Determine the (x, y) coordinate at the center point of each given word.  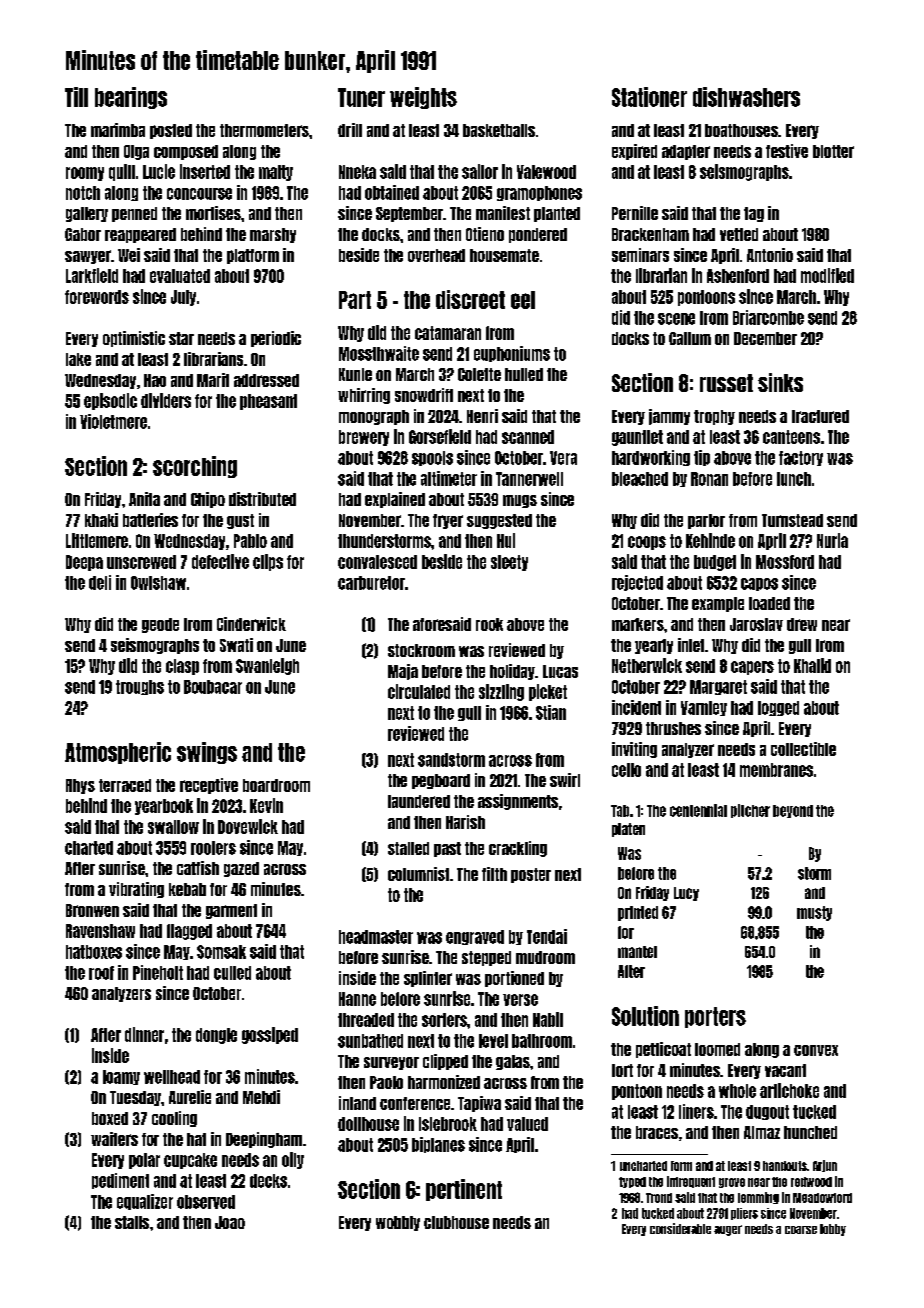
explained (395, 500)
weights (423, 98)
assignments (518, 802)
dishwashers (746, 97)
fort (622, 1070)
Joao (230, 1222)
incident (636, 707)
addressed (266, 380)
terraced (125, 785)
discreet (470, 299)
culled (232, 973)
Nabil (548, 1019)
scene (676, 319)
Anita (144, 499)
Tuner (361, 97)
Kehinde (710, 540)
